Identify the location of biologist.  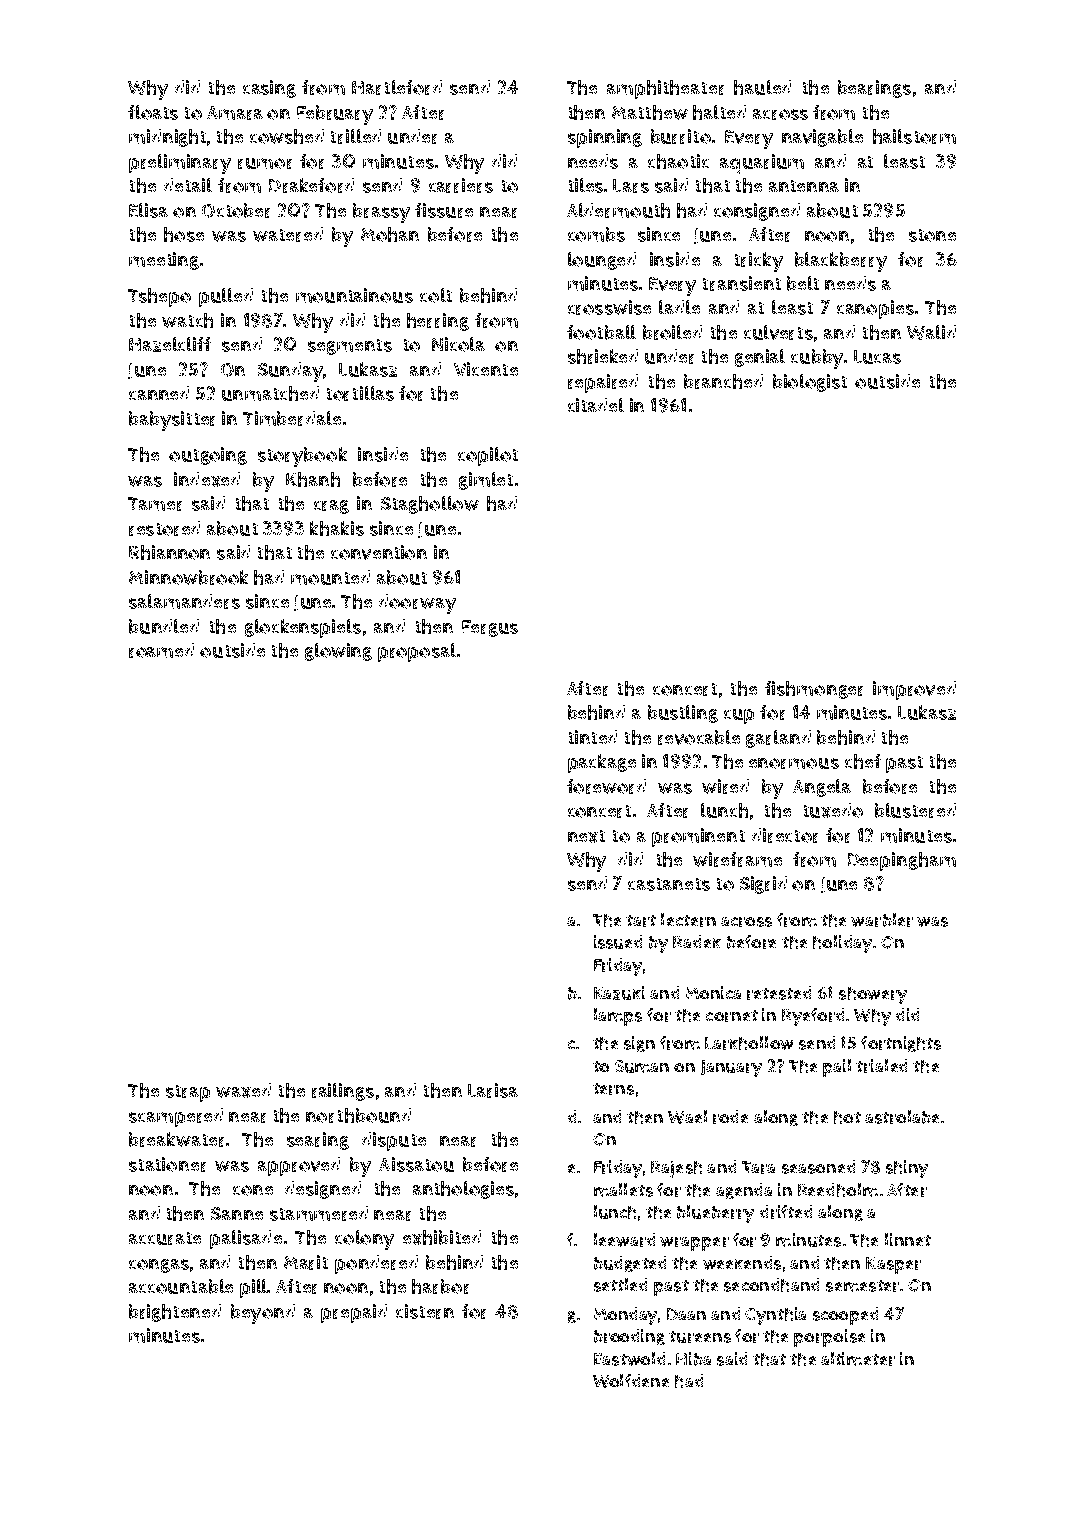
(810, 383).
